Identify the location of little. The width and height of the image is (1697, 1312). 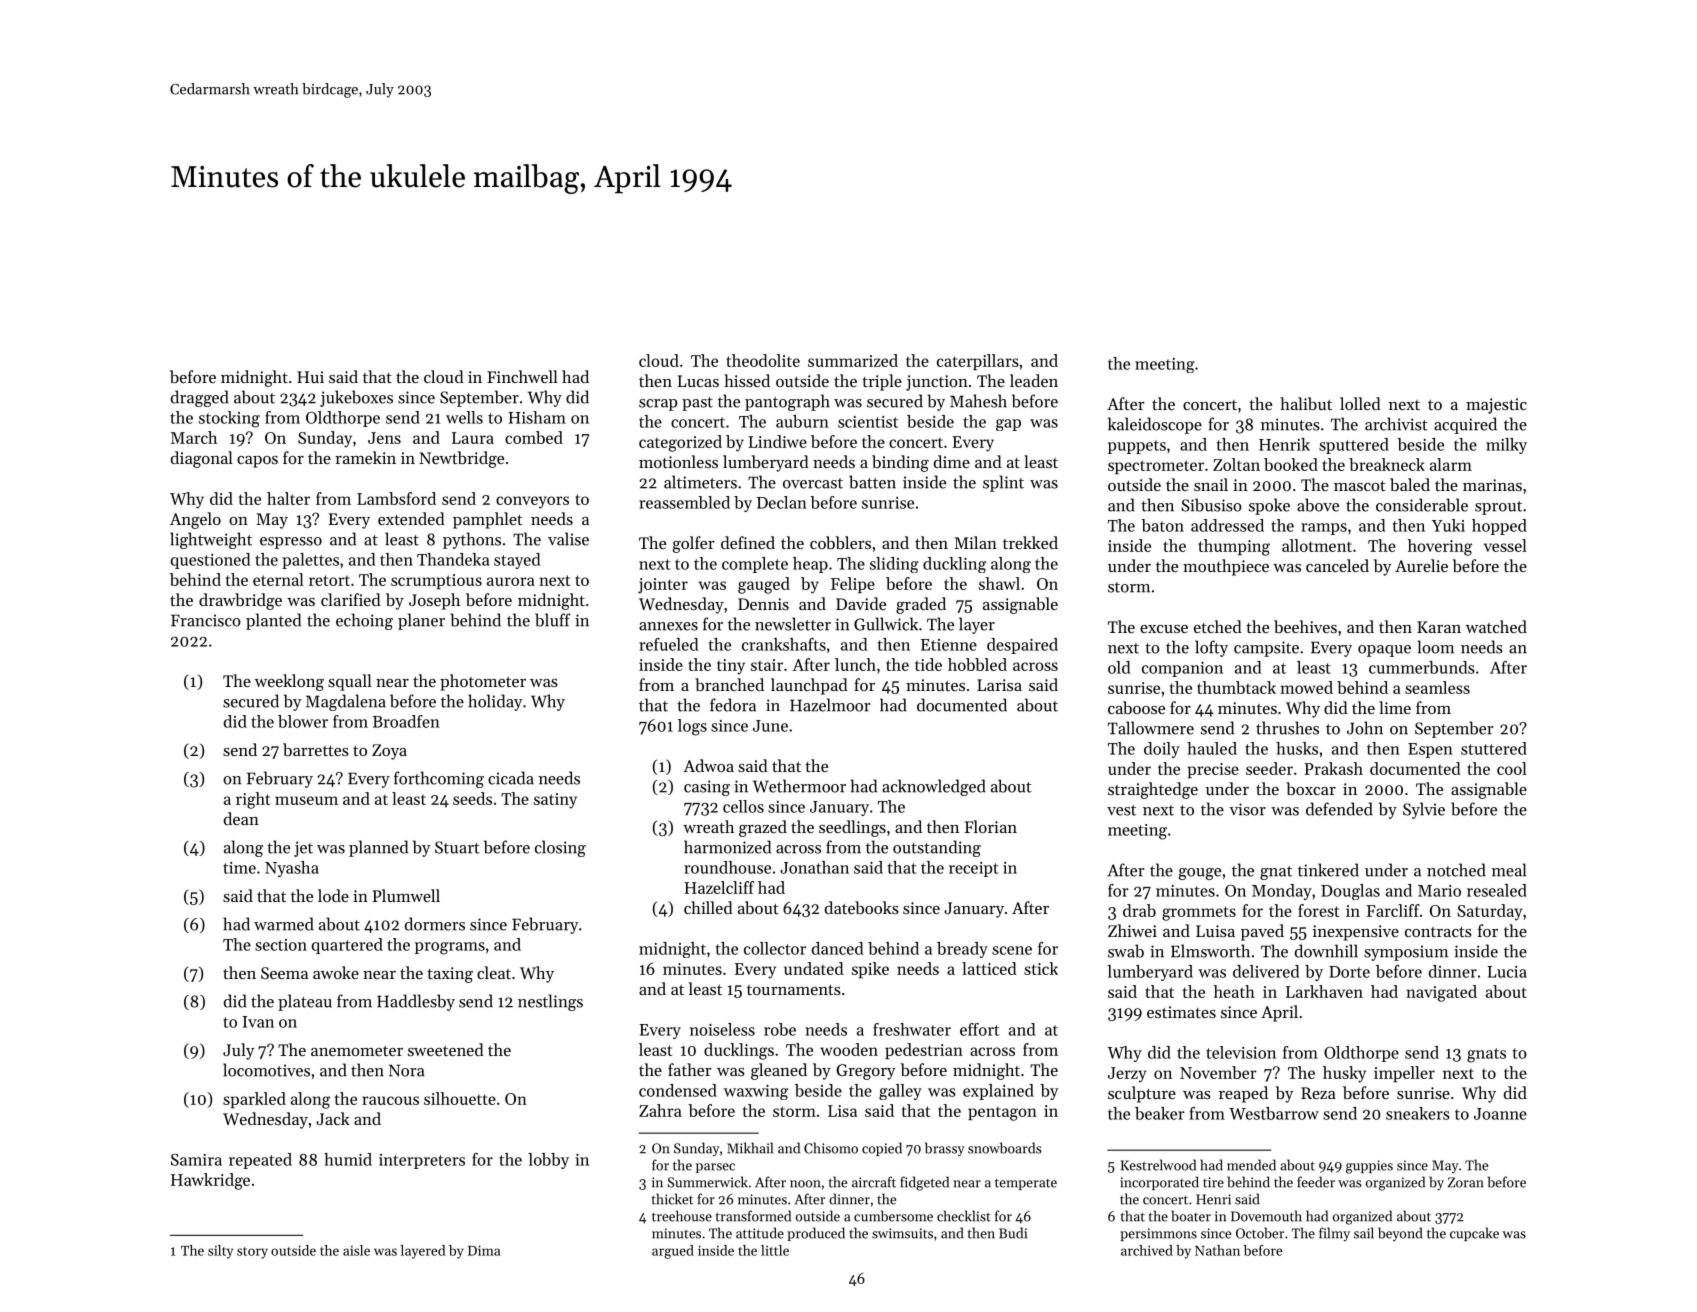
(775, 1250).
